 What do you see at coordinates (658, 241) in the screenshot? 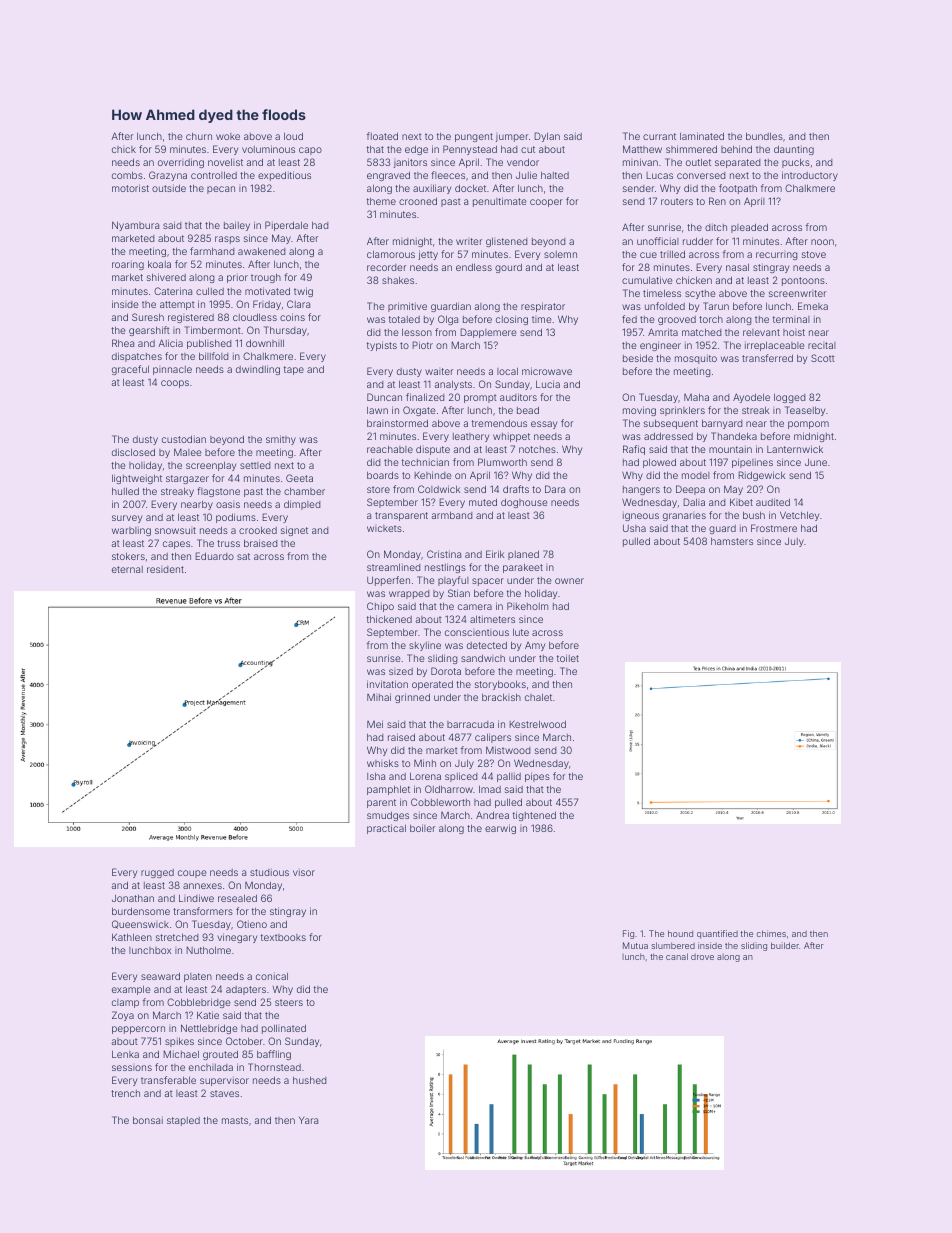
I see `unofficial` at bounding box center [658, 241].
